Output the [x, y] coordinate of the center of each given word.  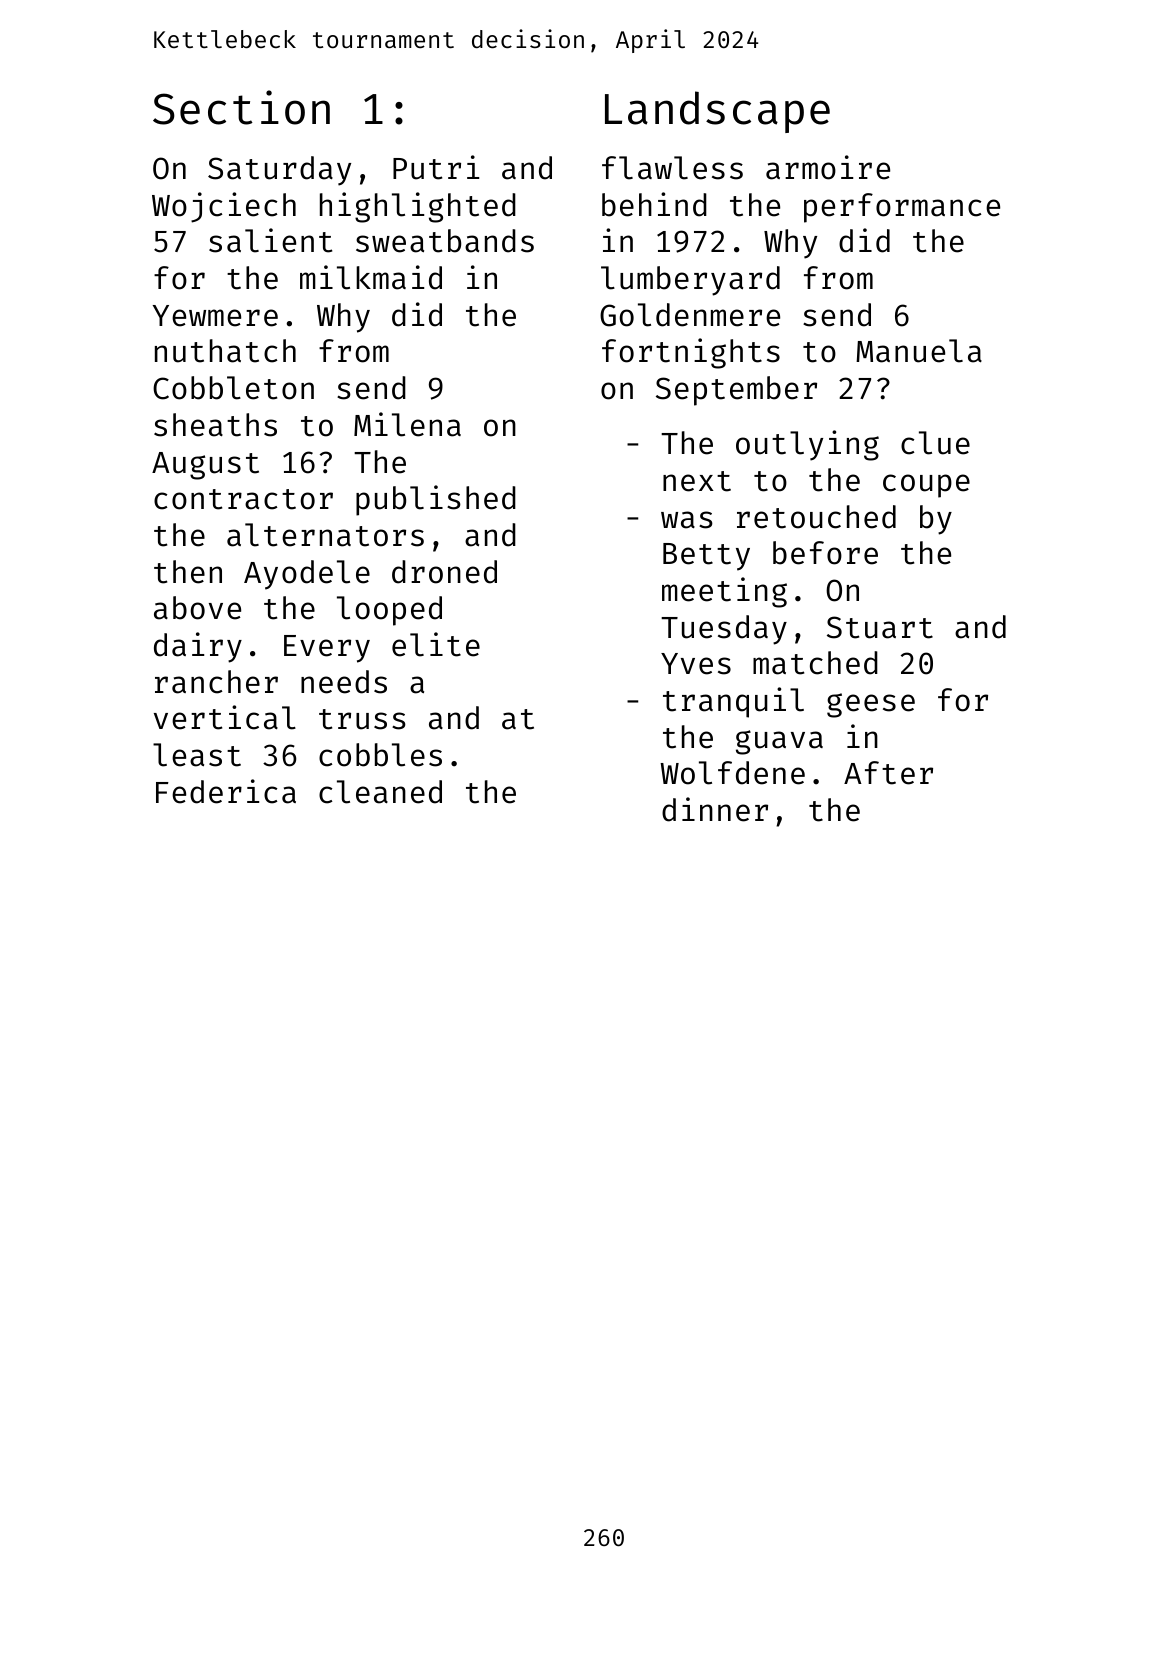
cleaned [380, 792]
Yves [696, 664]
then [188, 572]
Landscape [717, 112]
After [888, 773]
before [825, 553]
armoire [828, 167]
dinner [715, 809]
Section [241, 107]
